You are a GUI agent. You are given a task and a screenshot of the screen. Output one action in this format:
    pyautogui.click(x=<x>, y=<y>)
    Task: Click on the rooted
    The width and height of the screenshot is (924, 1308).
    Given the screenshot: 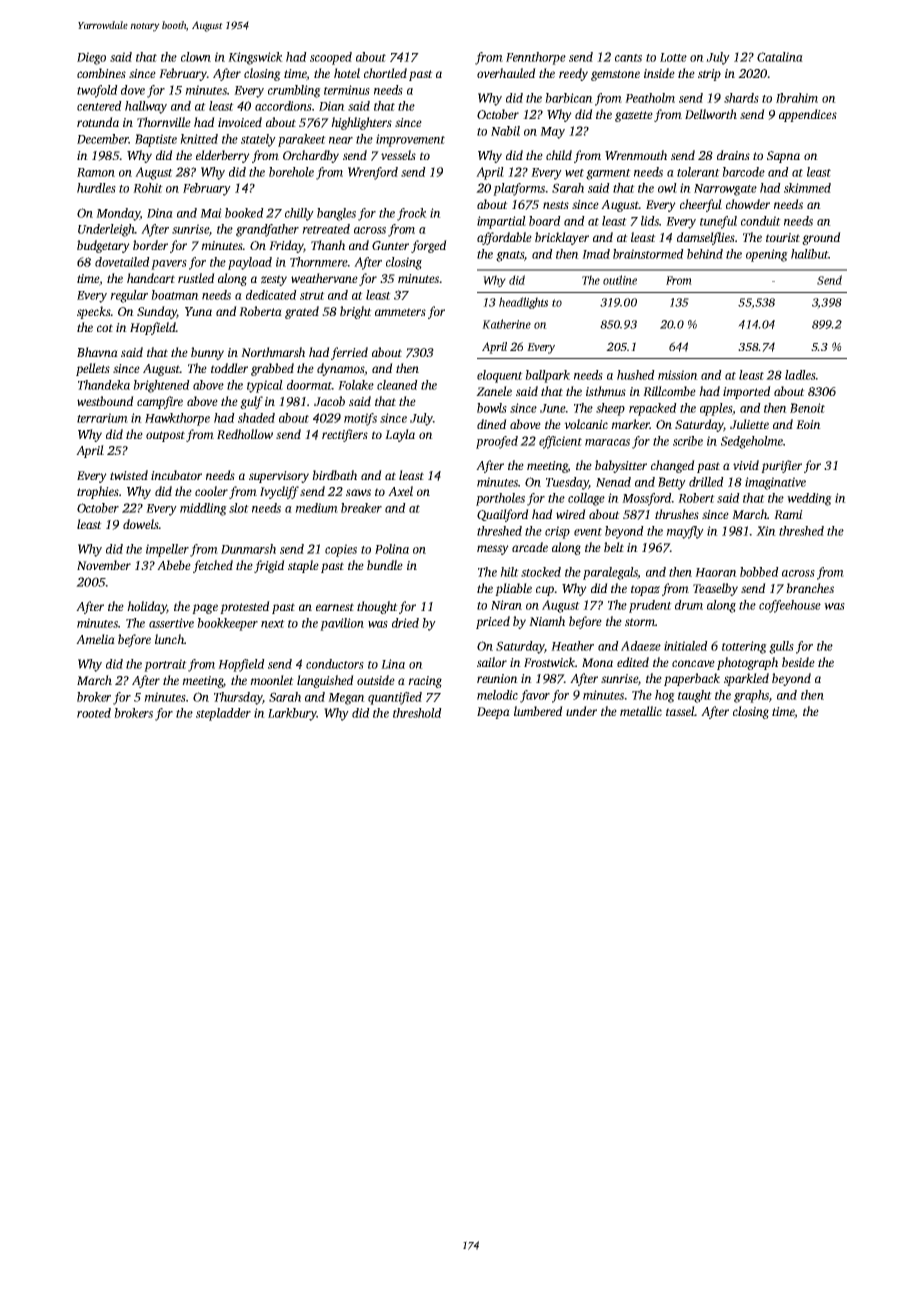 What is the action you would take?
    pyautogui.click(x=94, y=713)
